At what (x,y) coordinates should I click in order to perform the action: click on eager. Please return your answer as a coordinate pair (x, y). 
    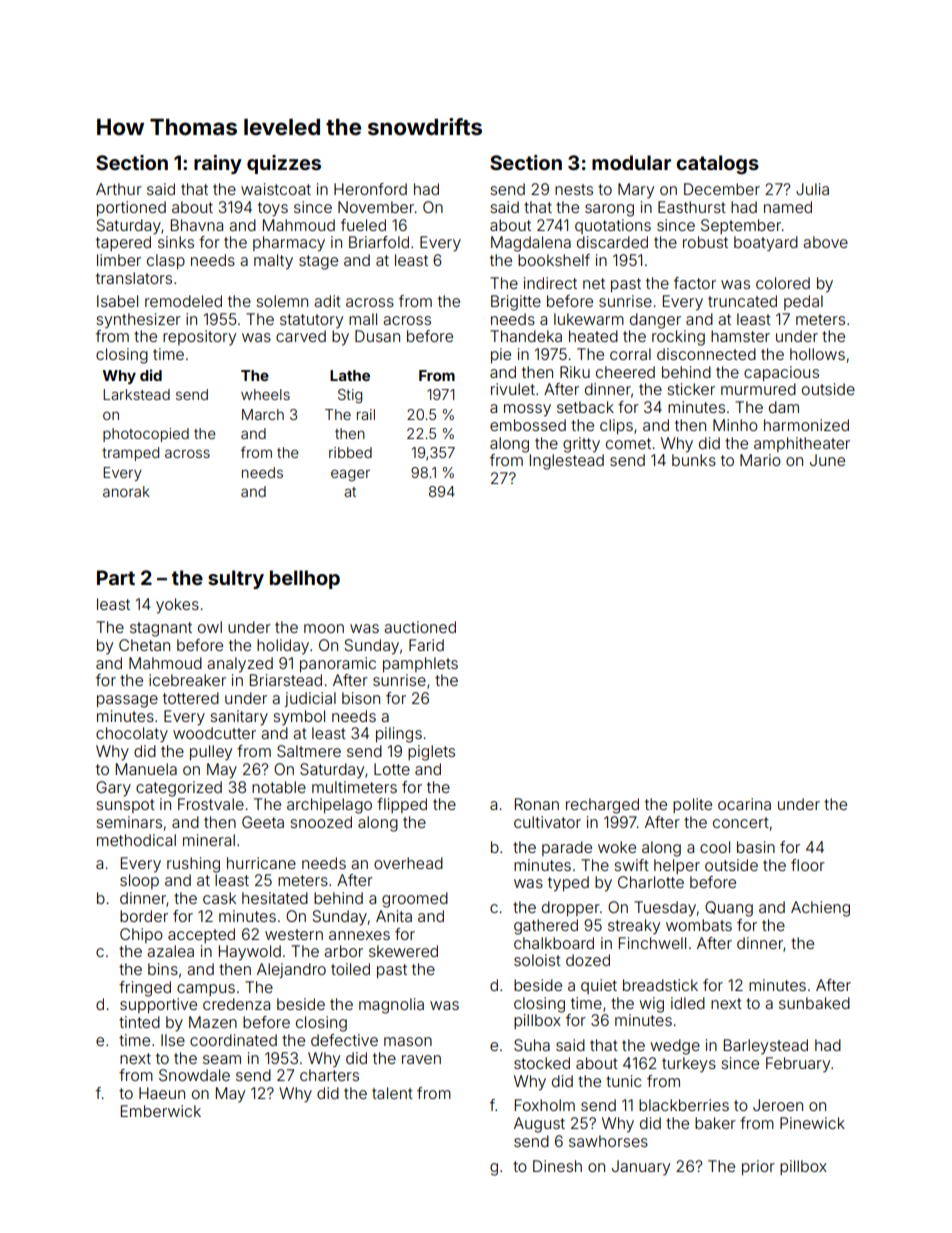
    Looking at the image, I should click on (350, 475).
